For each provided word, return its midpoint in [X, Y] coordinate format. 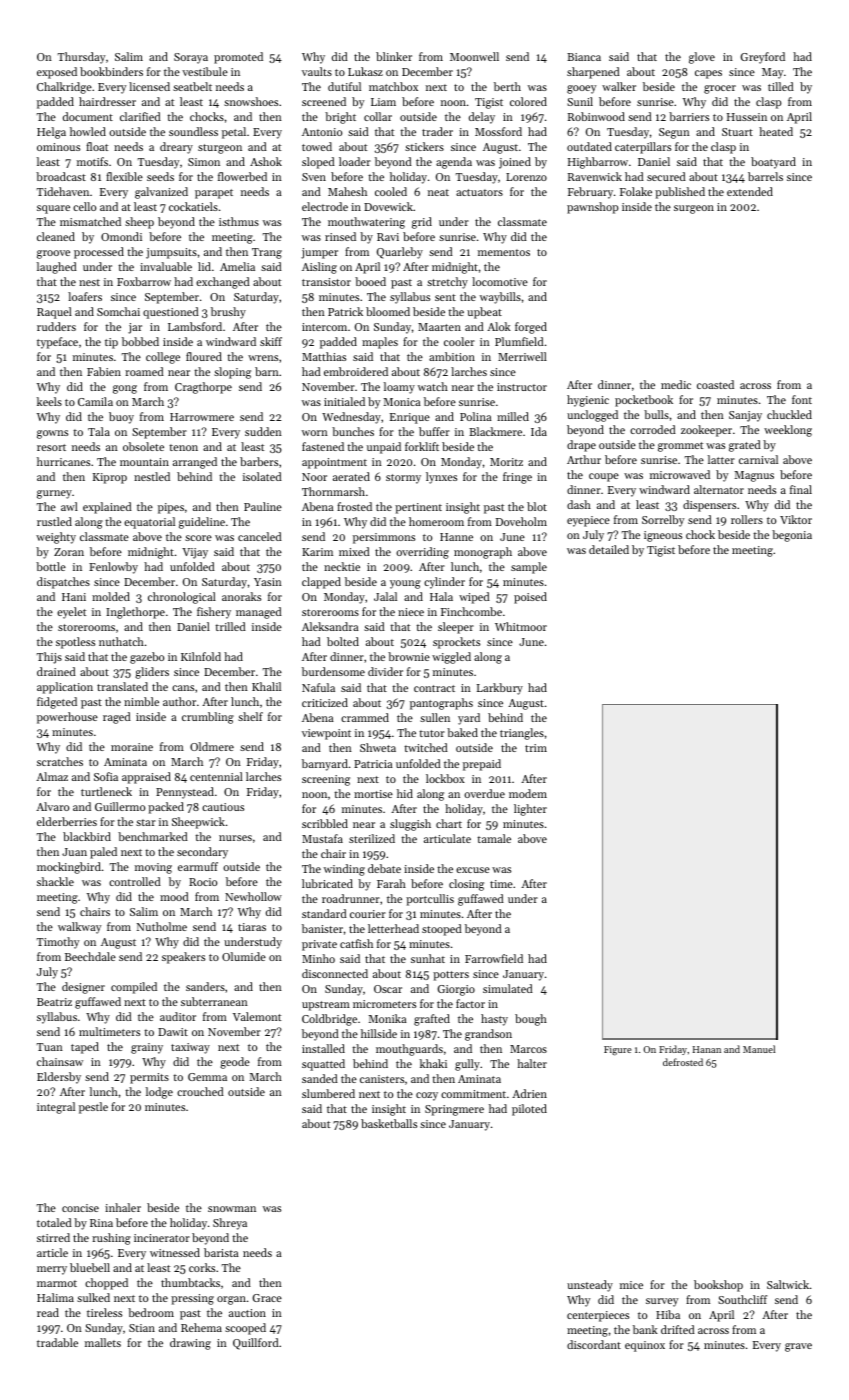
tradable [57, 1342]
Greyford [763, 58]
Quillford [256, 1344]
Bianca [584, 57]
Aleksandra [330, 626]
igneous [663, 536]
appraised [146, 778]
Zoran [69, 552]
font [802, 399]
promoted [238, 58]
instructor [522, 387]
